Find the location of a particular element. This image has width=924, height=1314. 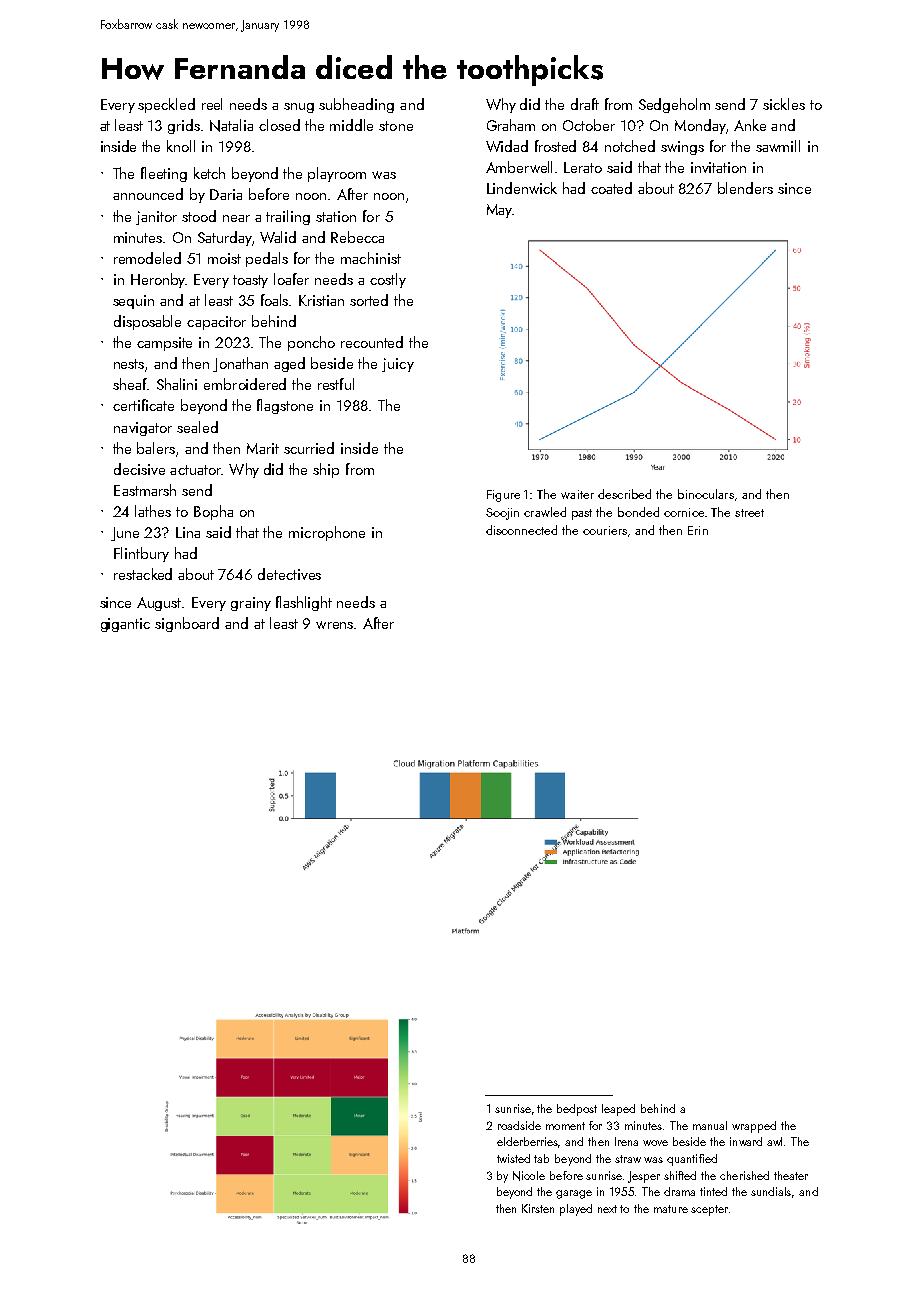

subheading is located at coordinates (356, 105).
